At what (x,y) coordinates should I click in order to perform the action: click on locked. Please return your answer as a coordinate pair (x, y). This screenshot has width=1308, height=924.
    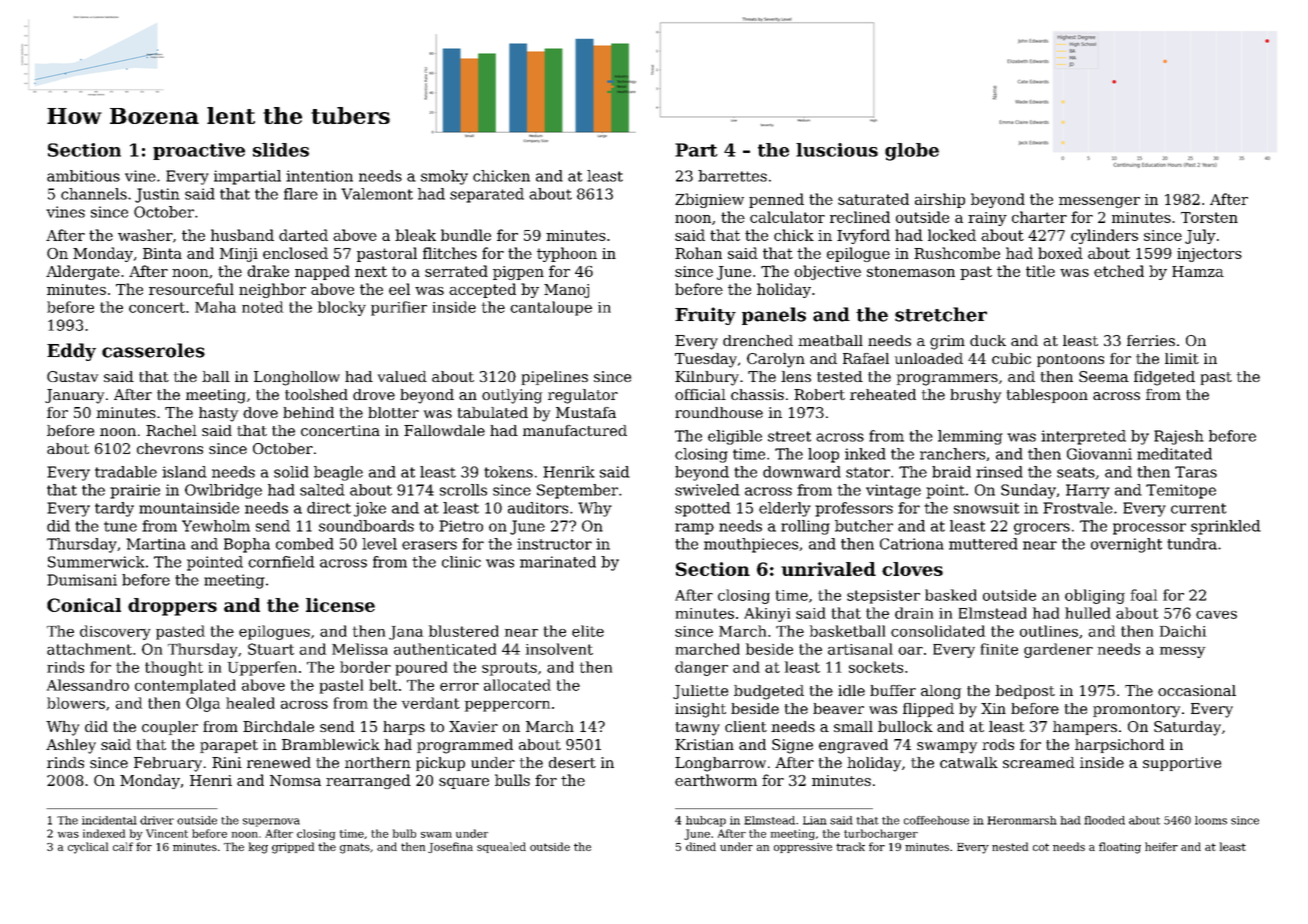
    Looking at the image, I should click on (952, 235).
